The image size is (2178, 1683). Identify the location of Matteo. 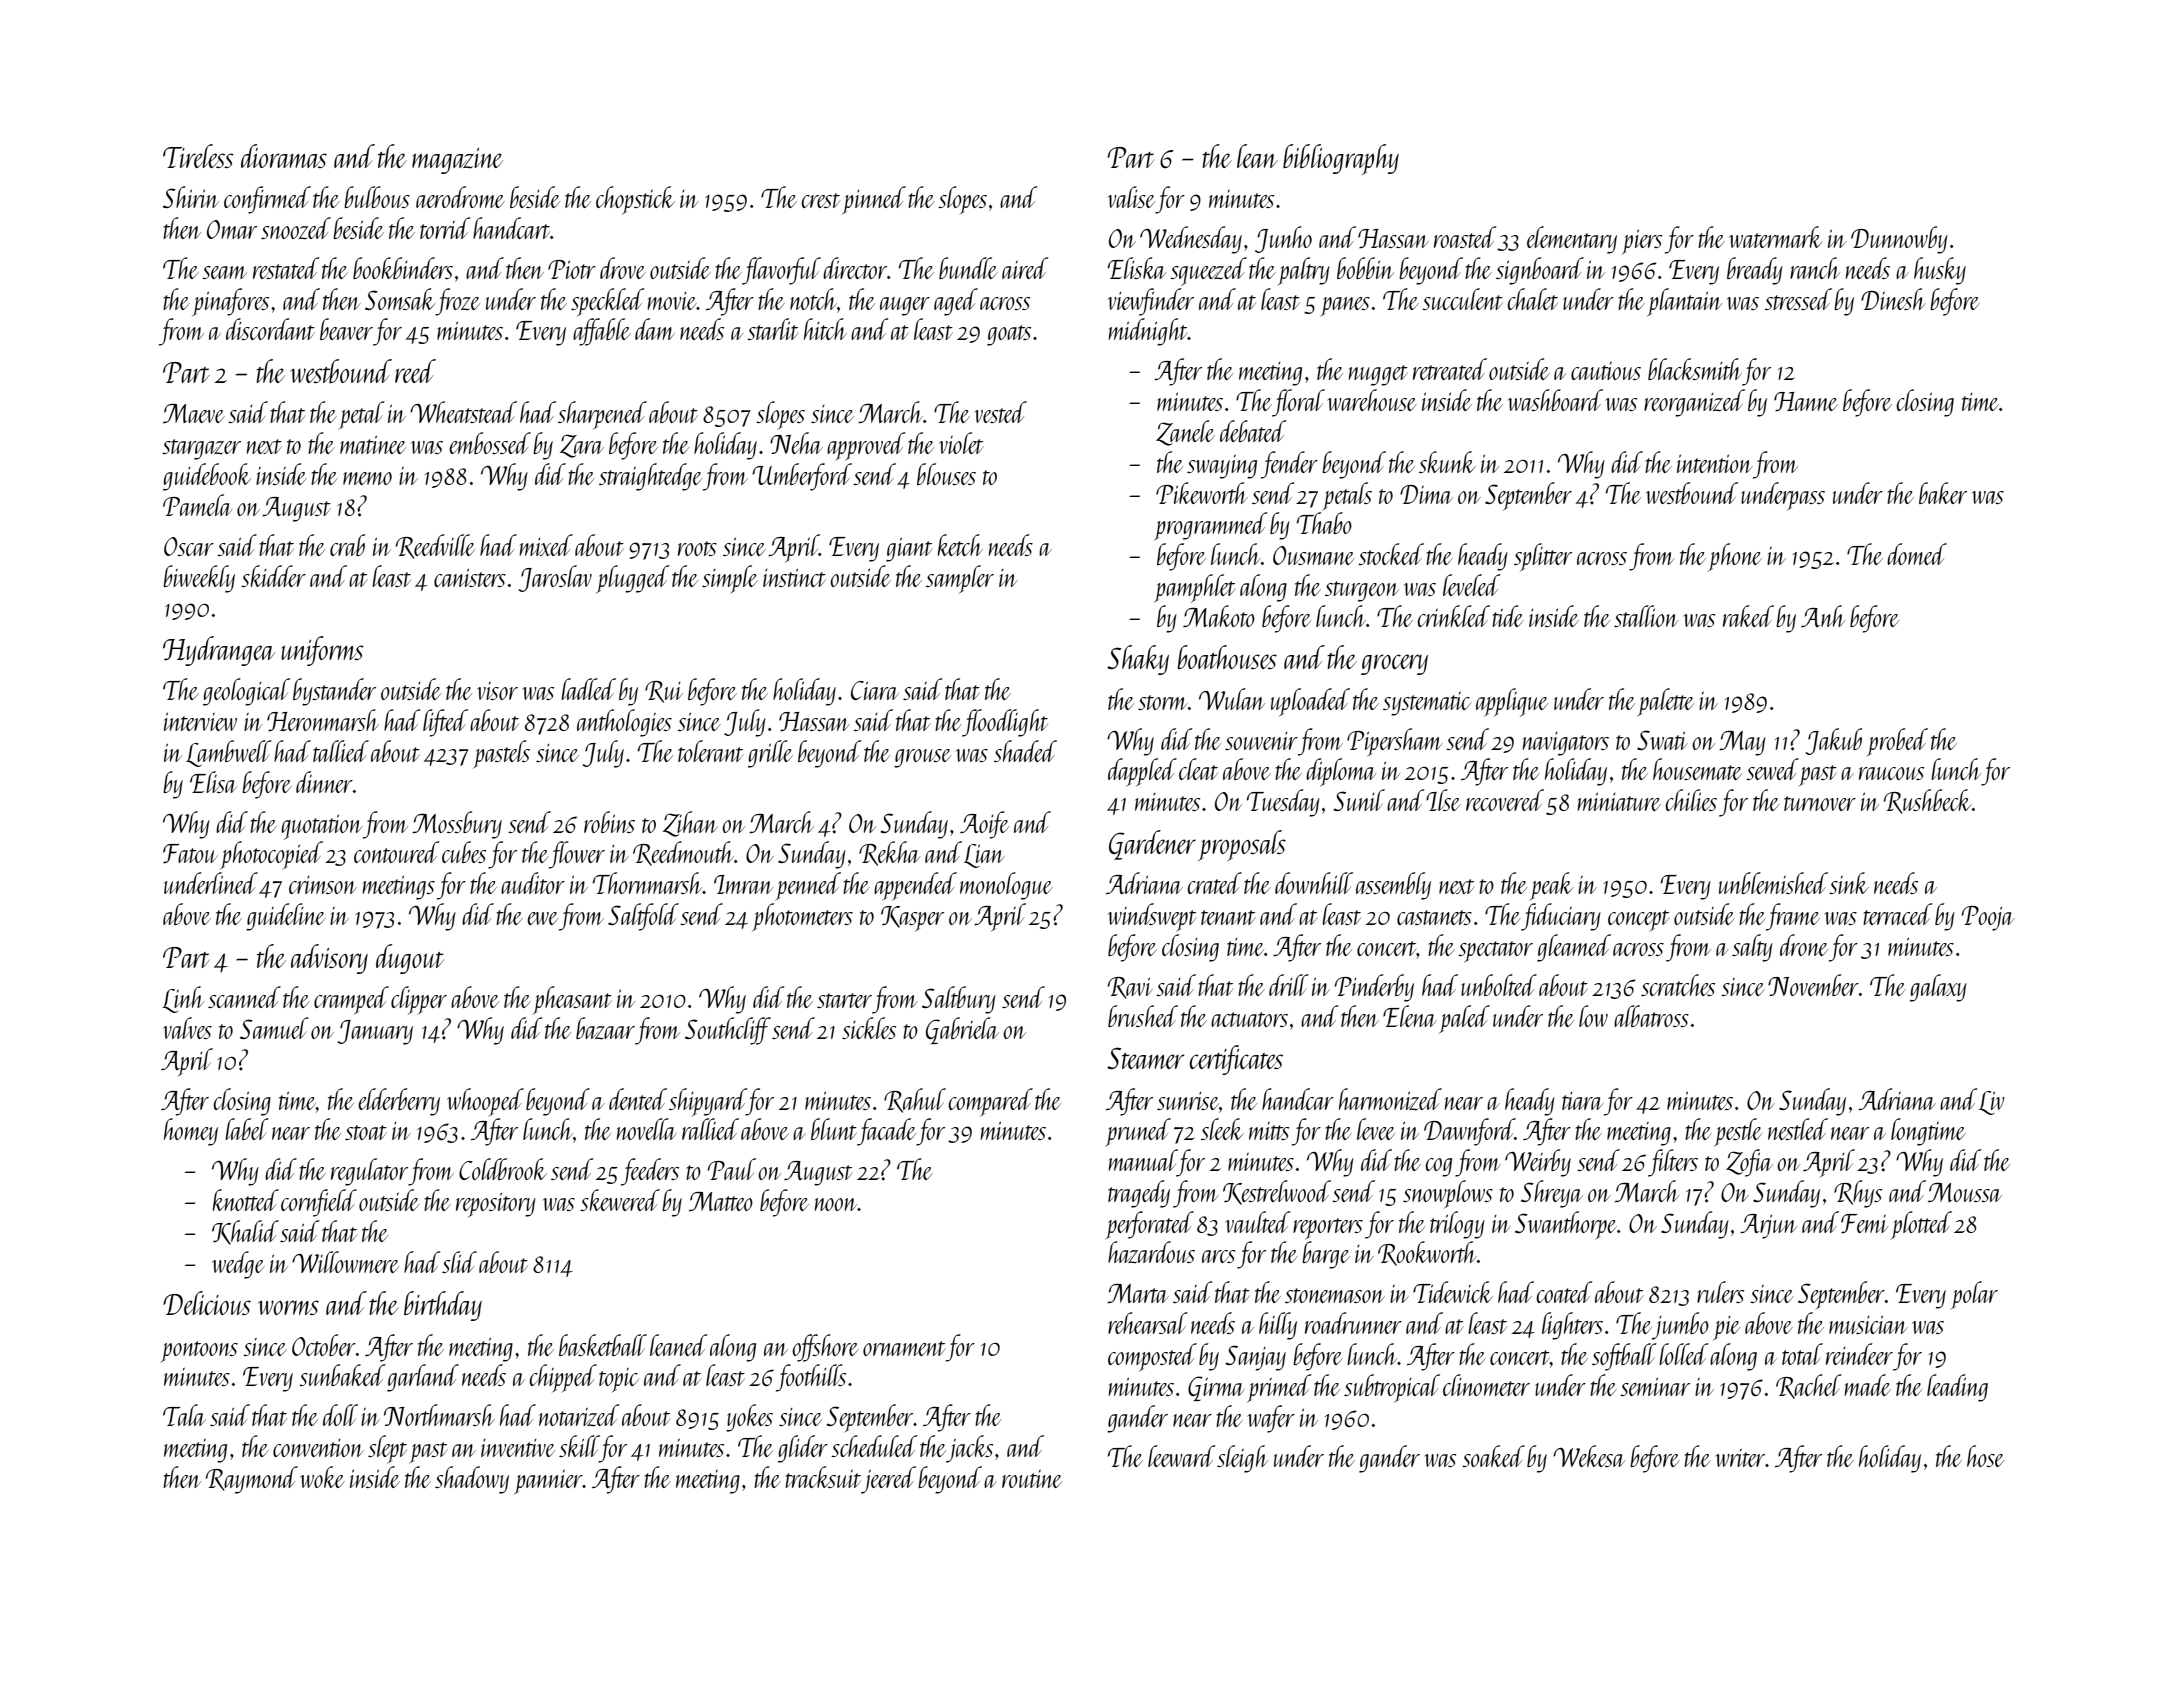
(721, 1201).
